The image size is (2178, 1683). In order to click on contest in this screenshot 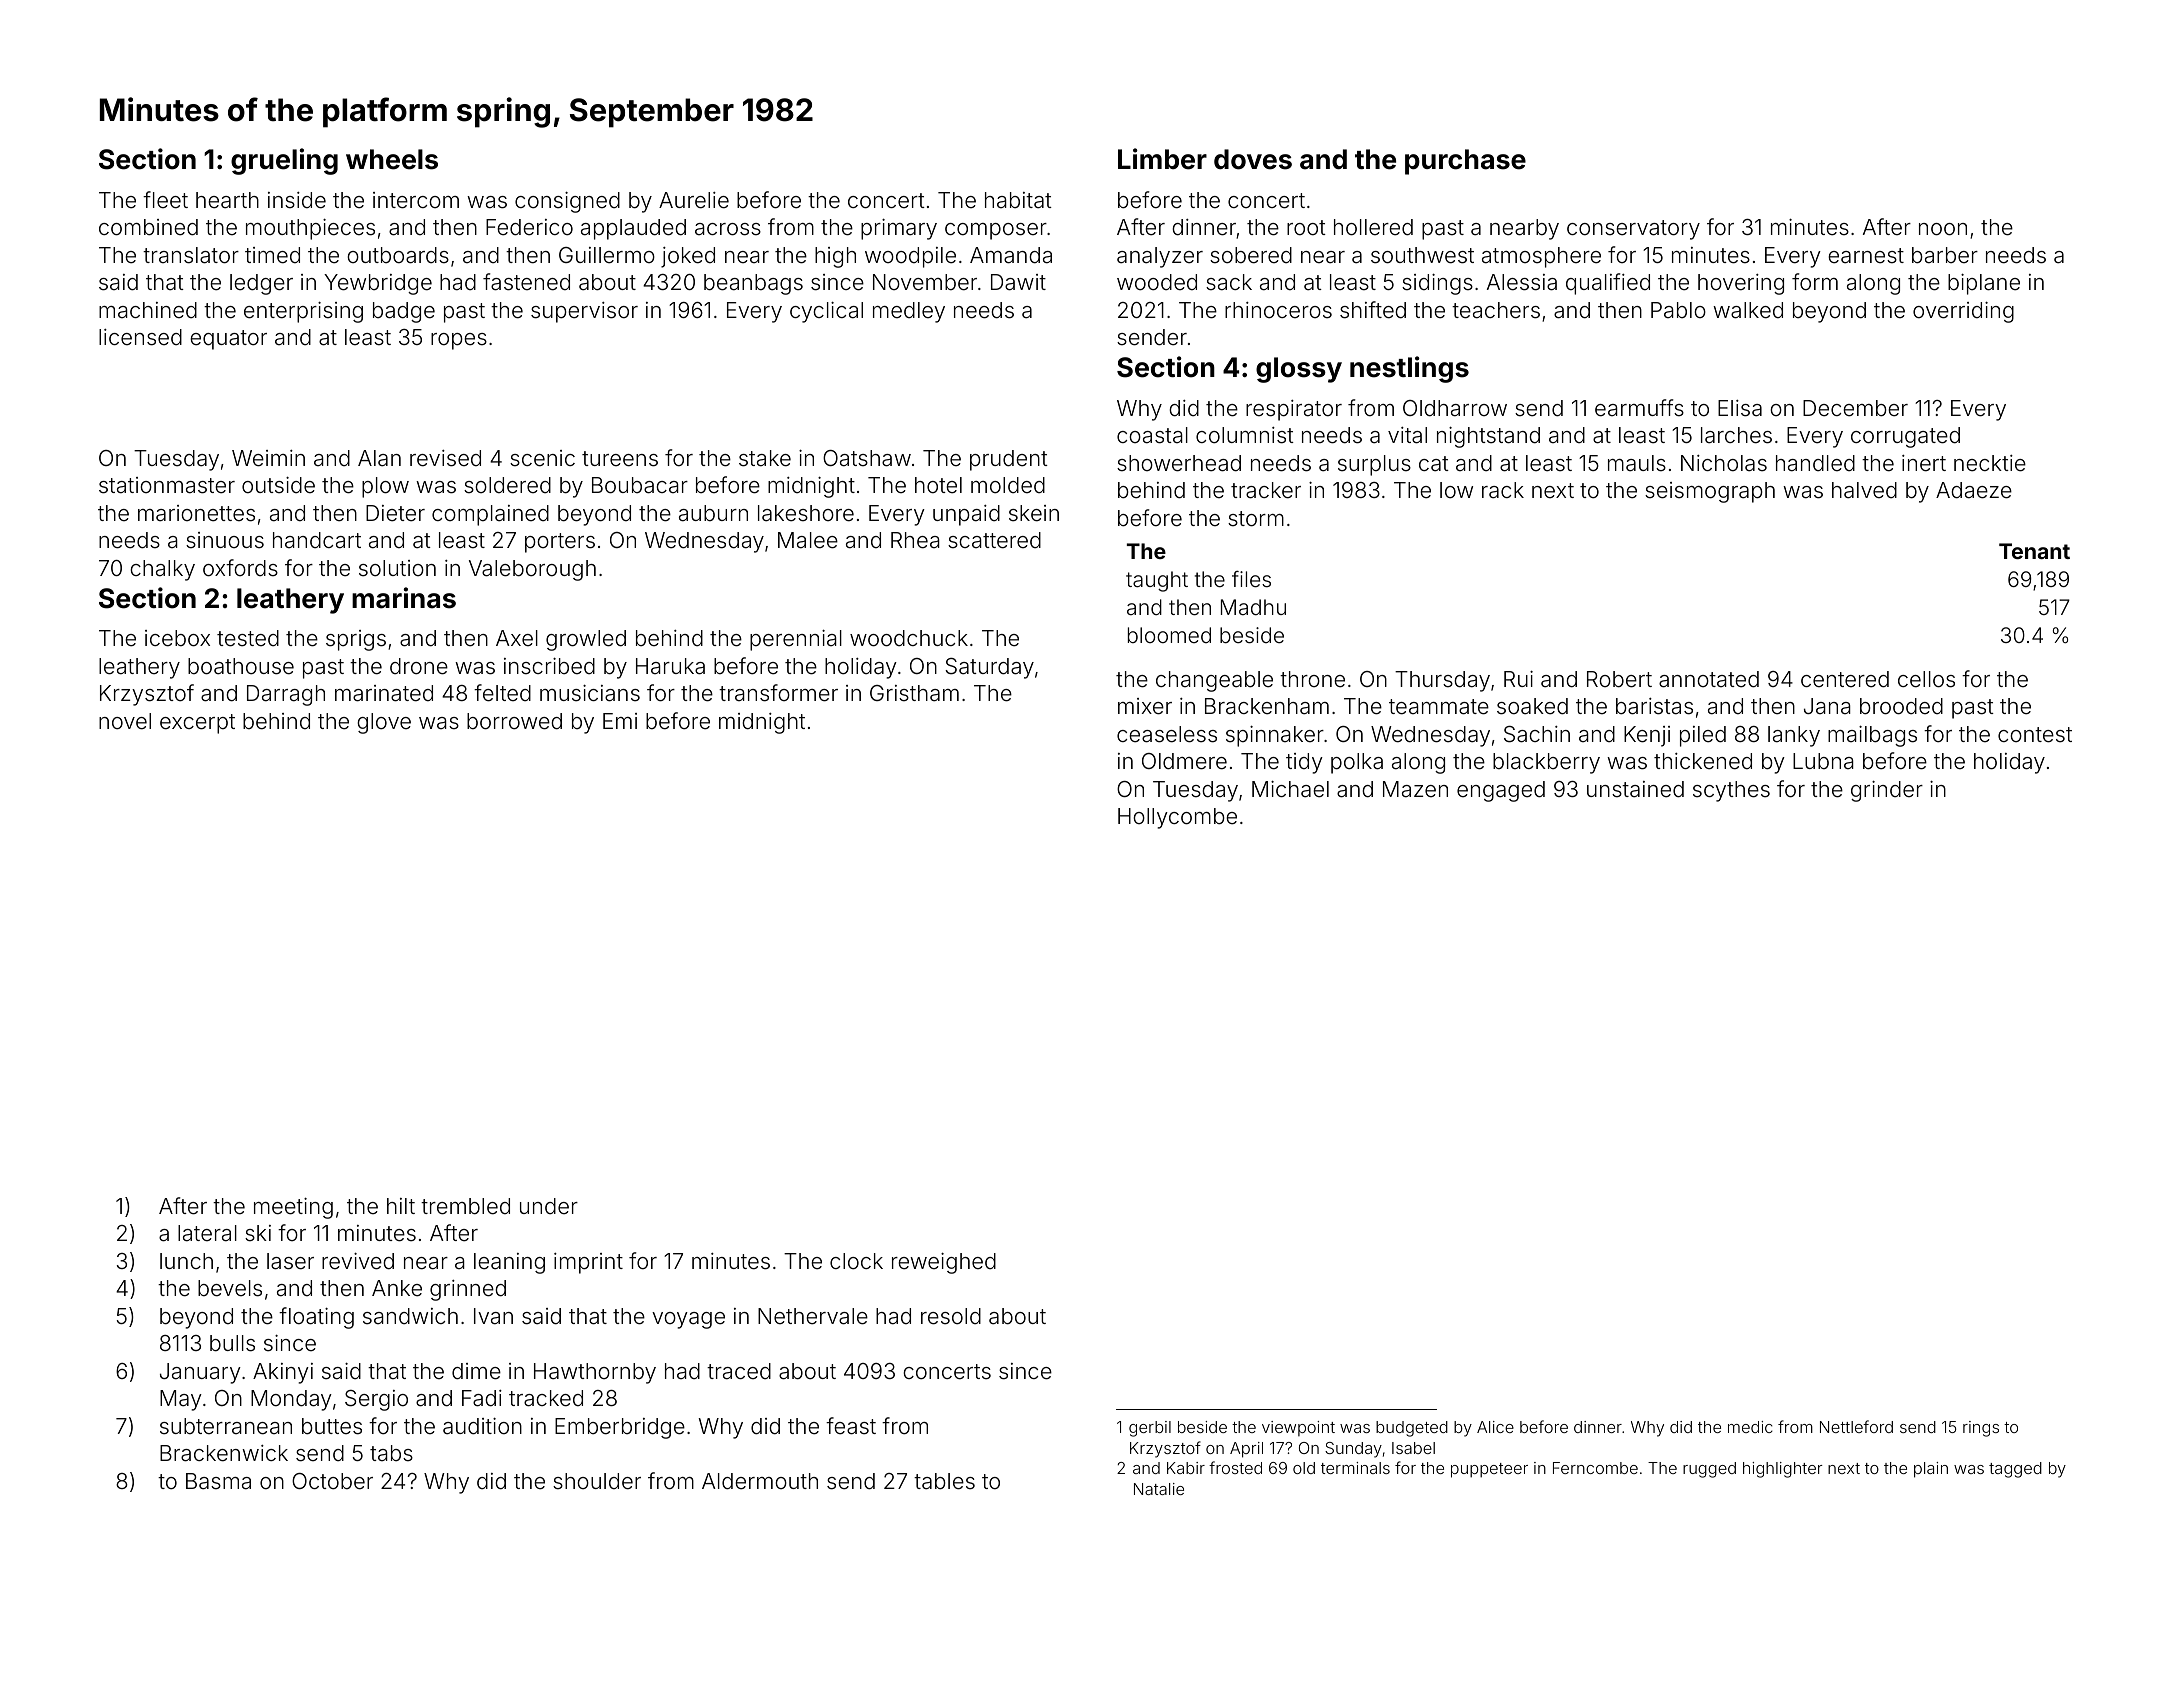, I will do `click(2035, 735)`.
